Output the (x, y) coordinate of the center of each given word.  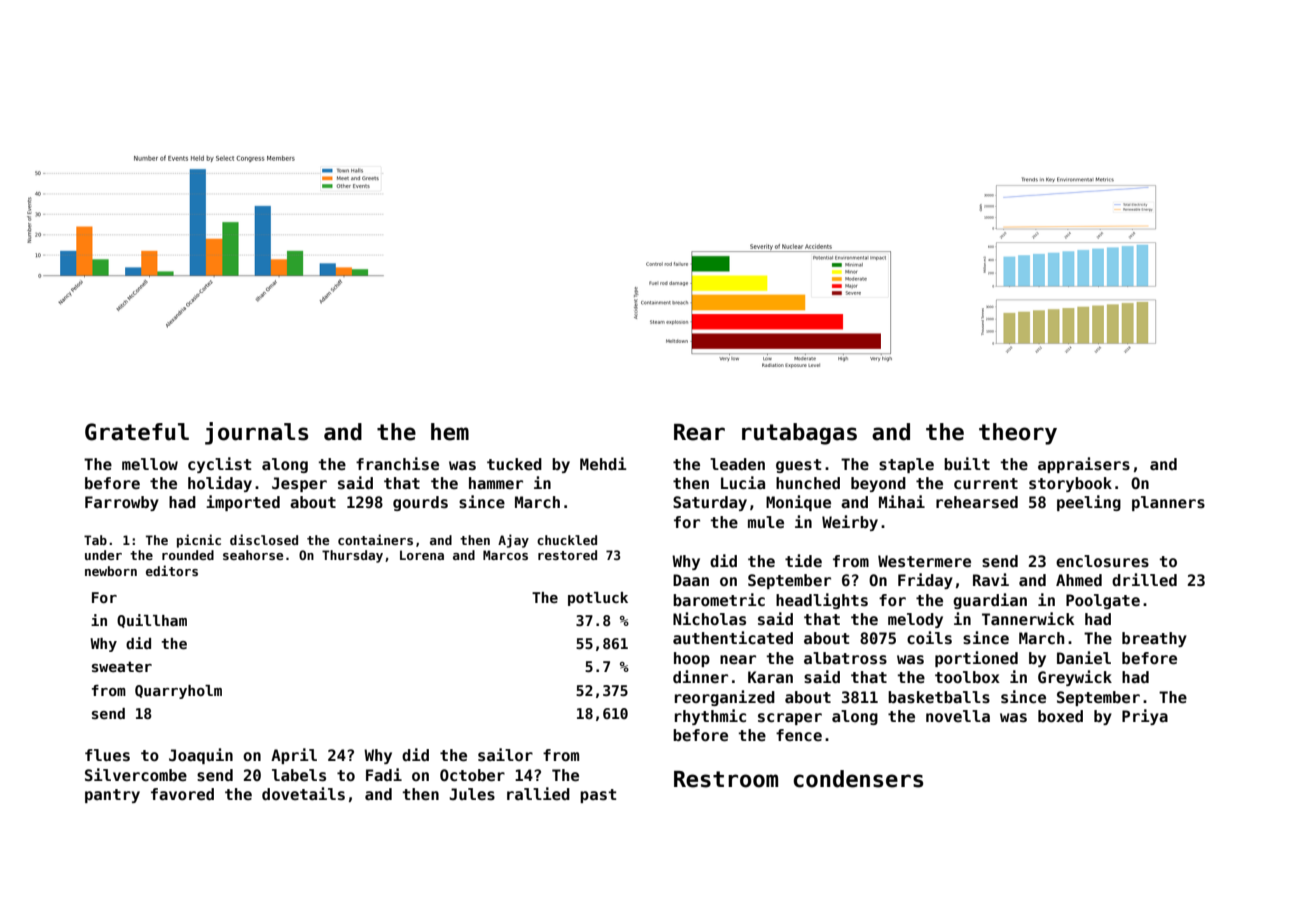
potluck (598, 599)
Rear (699, 432)
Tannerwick (1028, 619)
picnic (199, 541)
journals (256, 433)
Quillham (152, 621)
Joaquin (201, 756)
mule (766, 522)
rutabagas (799, 434)
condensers (858, 779)
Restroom (726, 779)
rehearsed (977, 502)
